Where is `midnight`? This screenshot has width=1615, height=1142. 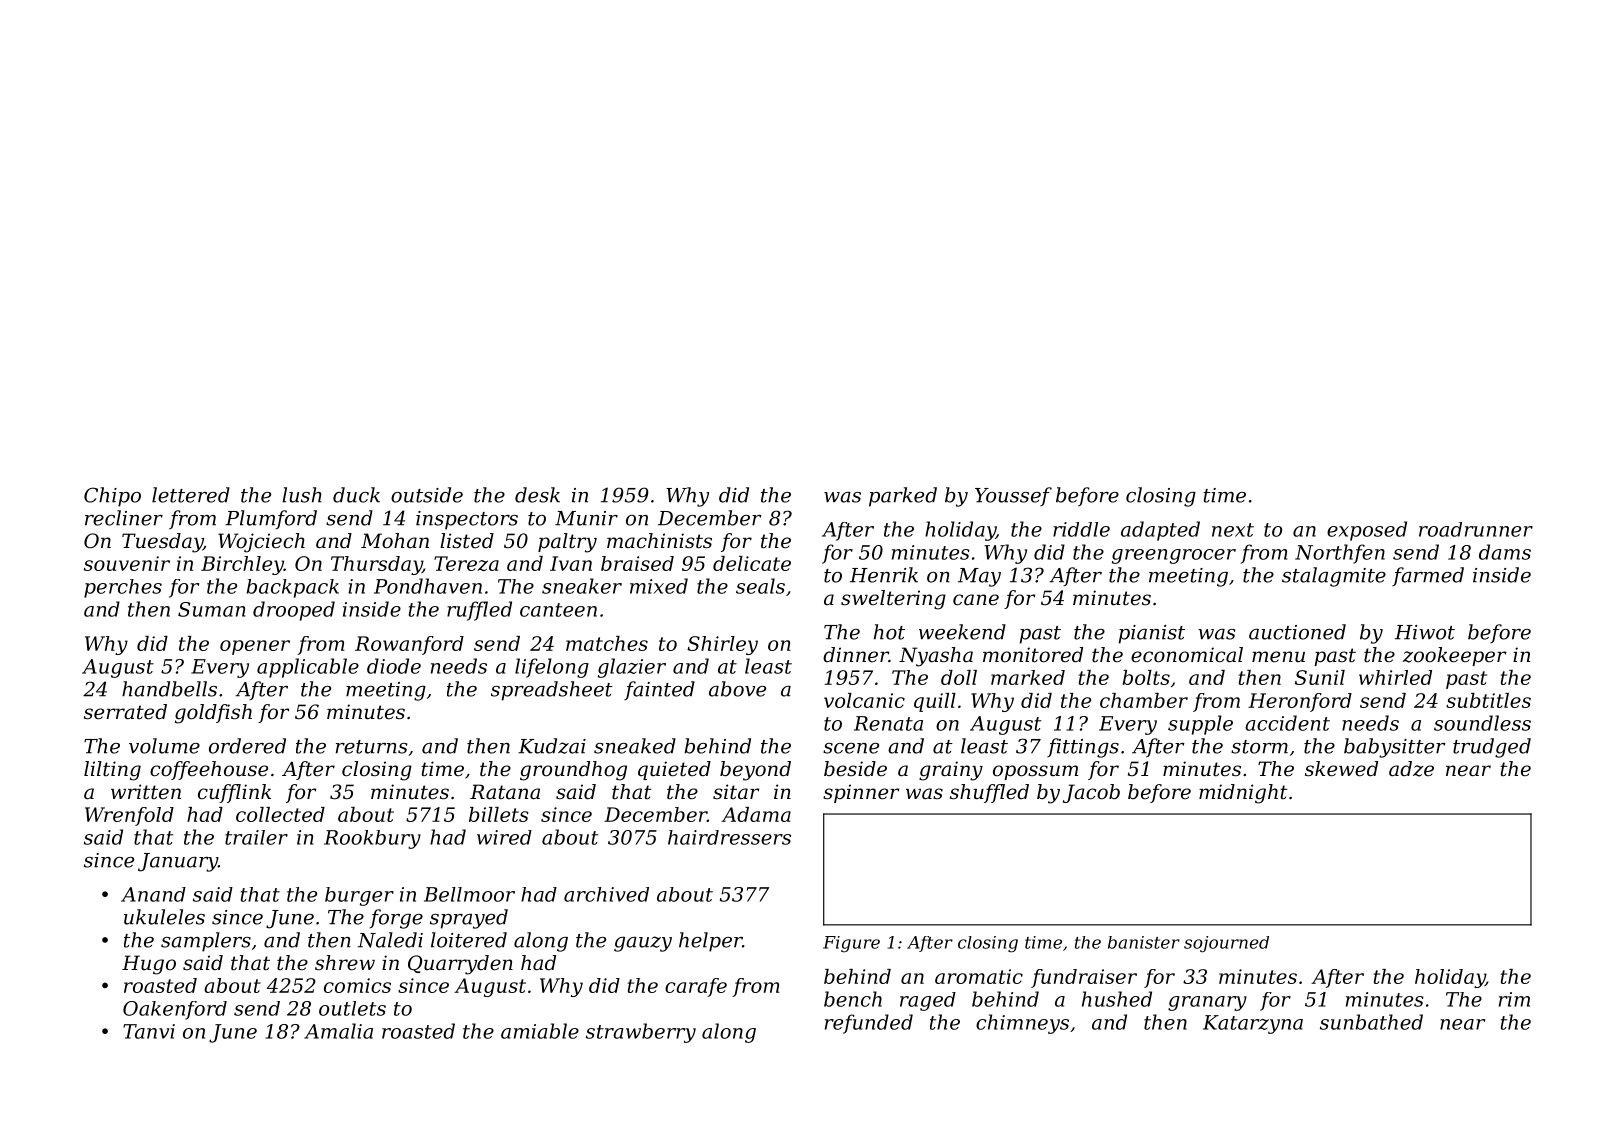
midnight is located at coordinates (1243, 794).
